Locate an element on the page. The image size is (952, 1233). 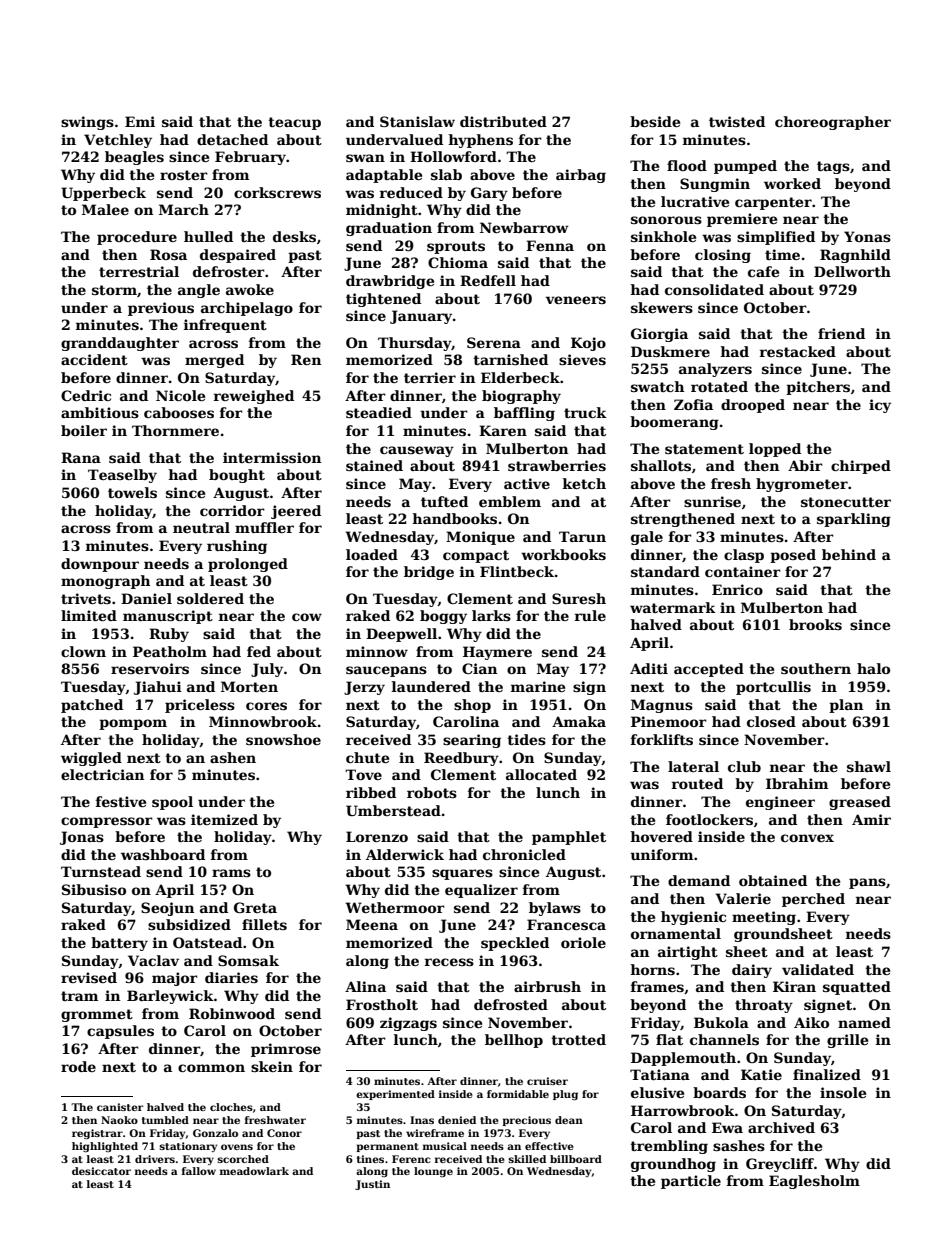
Kiran is located at coordinates (794, 986).
